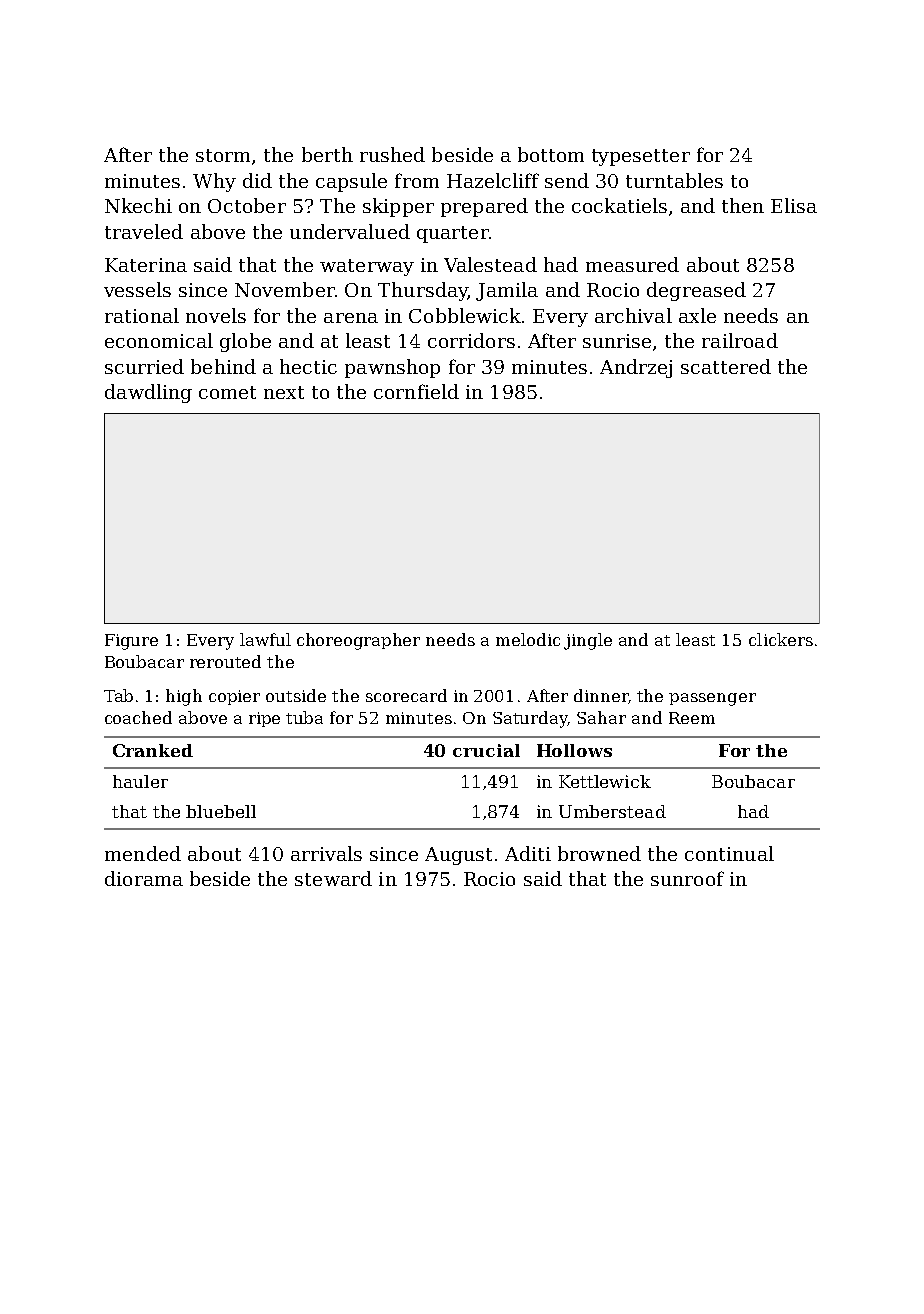  What do you see at coordinates (423, 291) in the screenshot?
I see `Thursday` at bounding box center [423, 291].
